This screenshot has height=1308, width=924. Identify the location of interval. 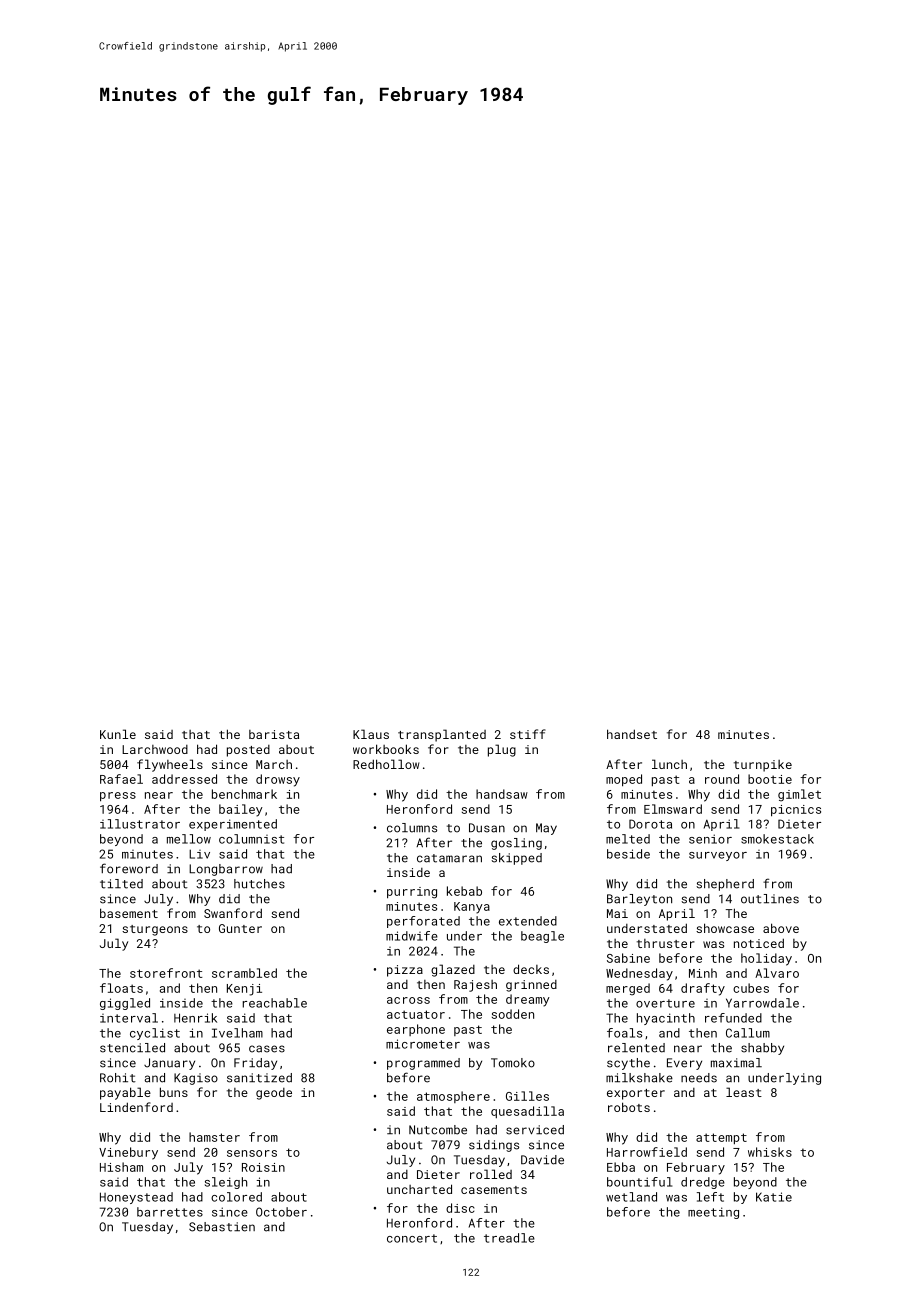
(129, 1018).
